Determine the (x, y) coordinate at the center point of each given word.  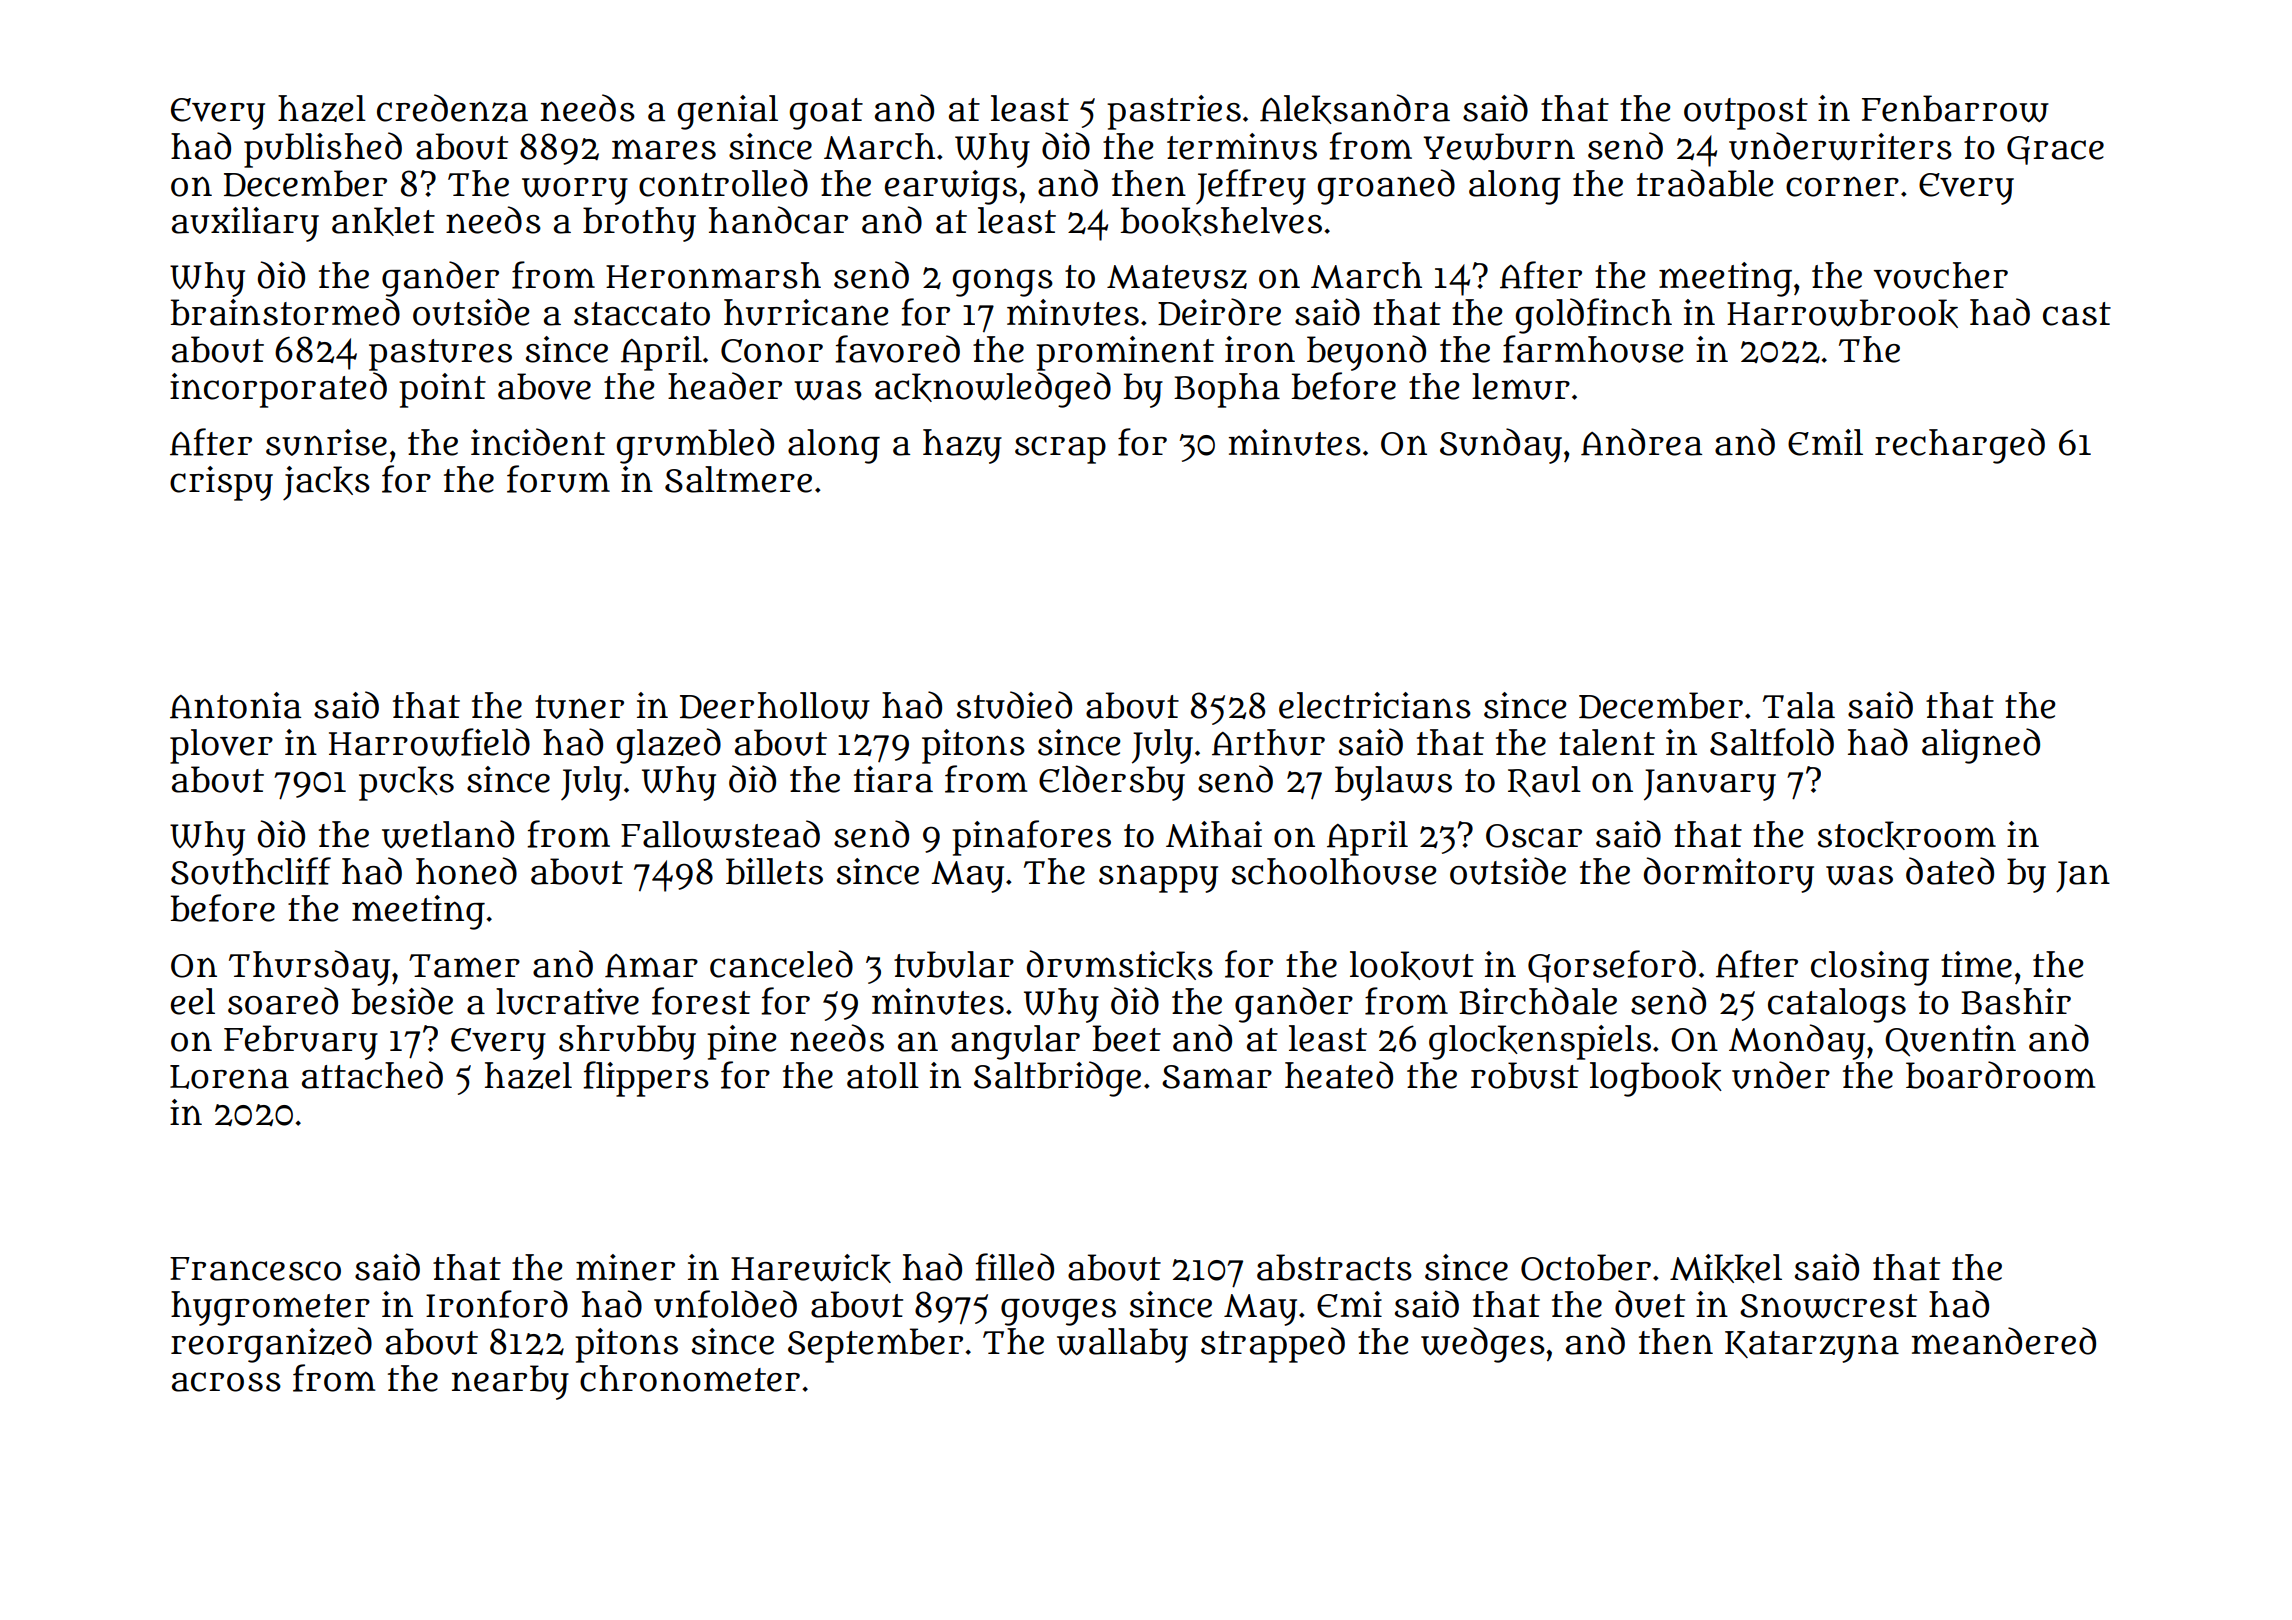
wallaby (1122, 1345)
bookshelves (1221, 221)
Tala (1799, 705)
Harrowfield (429, 742)
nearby (510, 1382)
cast (2077, 314)
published (323, 150)
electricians (1375, 705)
